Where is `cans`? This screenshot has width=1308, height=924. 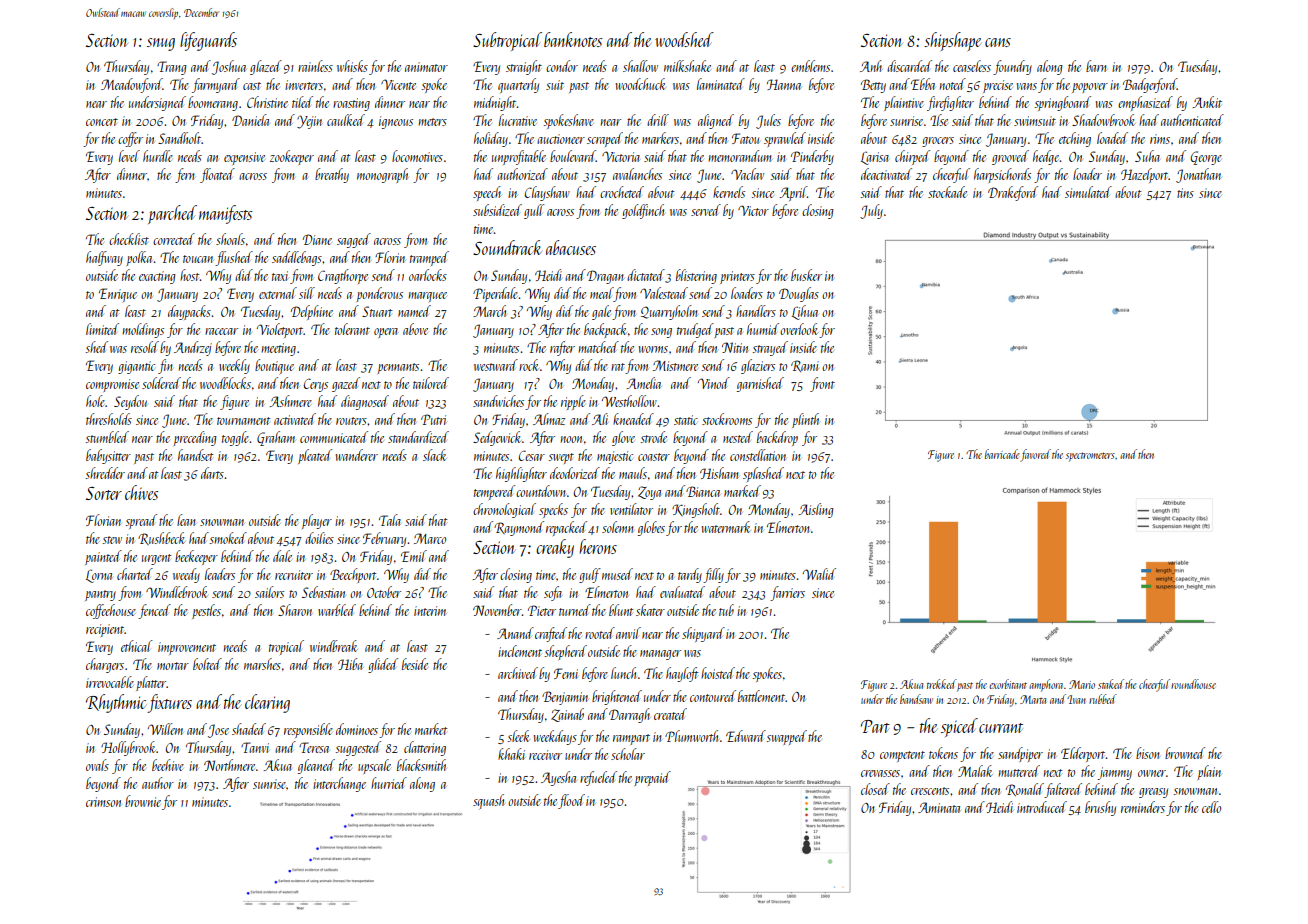
cans is located at coordinates (998, 42).
